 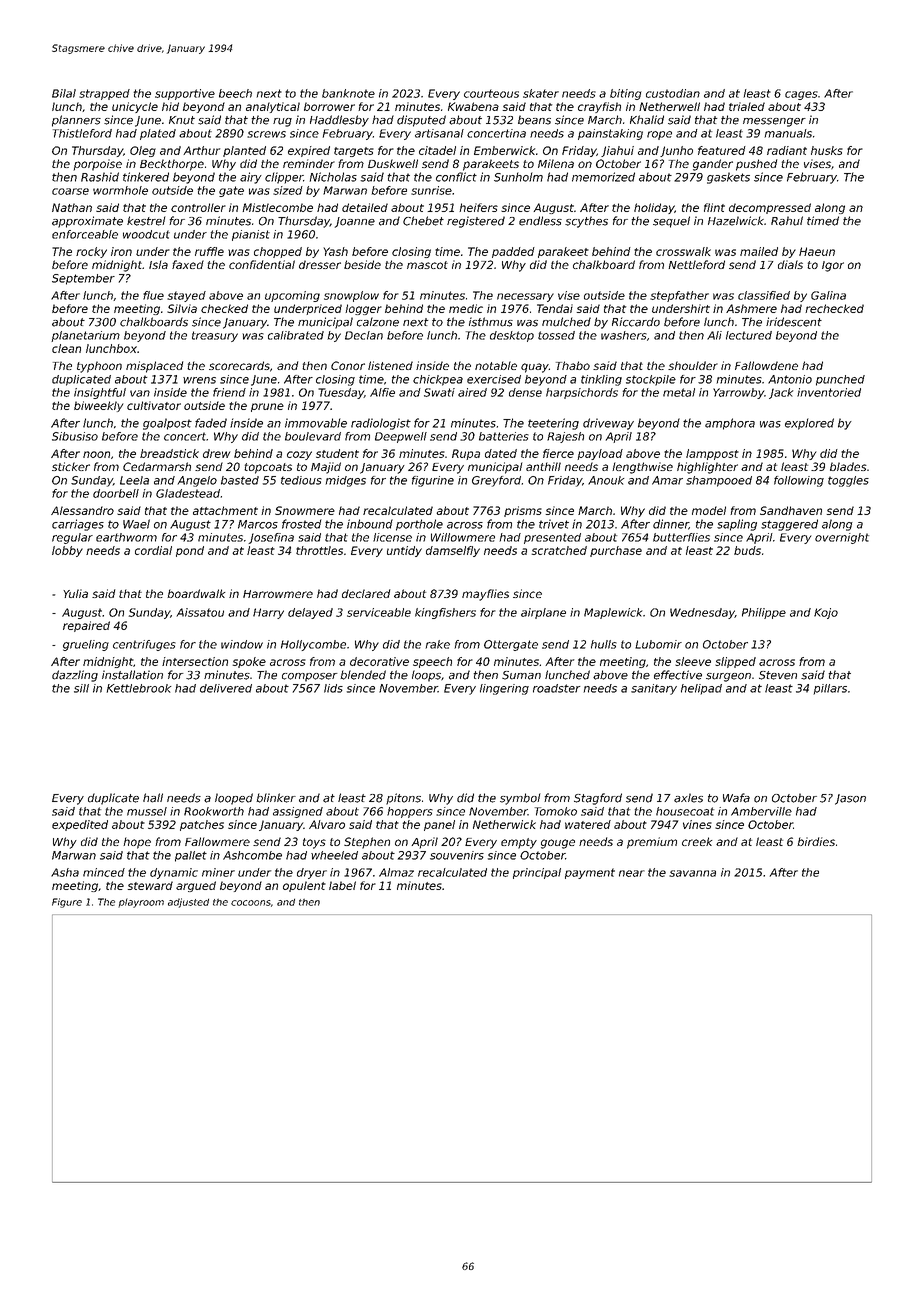 I want to click on holiday, so click(x=654, y=208).
